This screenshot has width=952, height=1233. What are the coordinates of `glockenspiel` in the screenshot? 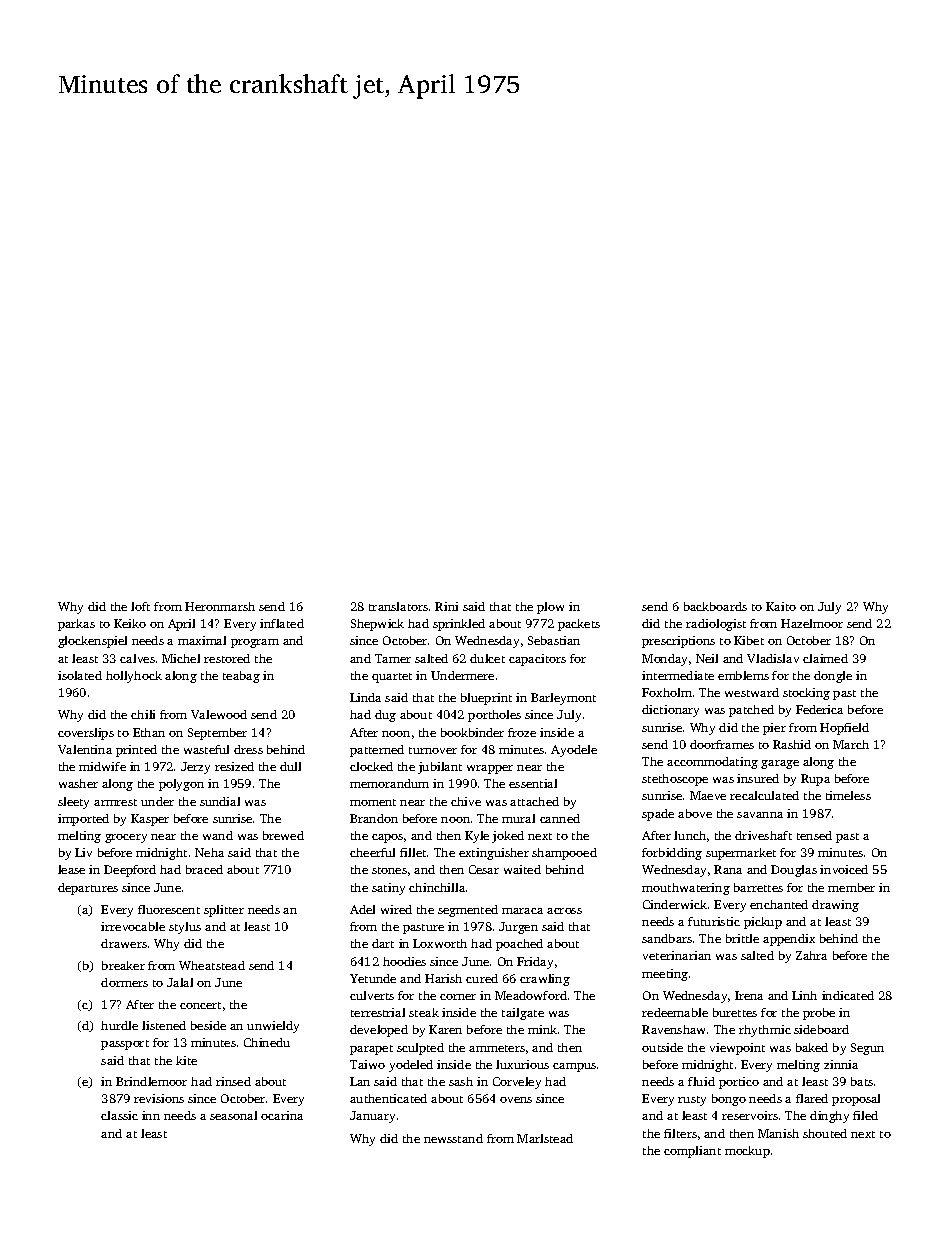 It's located at (92, 642).
